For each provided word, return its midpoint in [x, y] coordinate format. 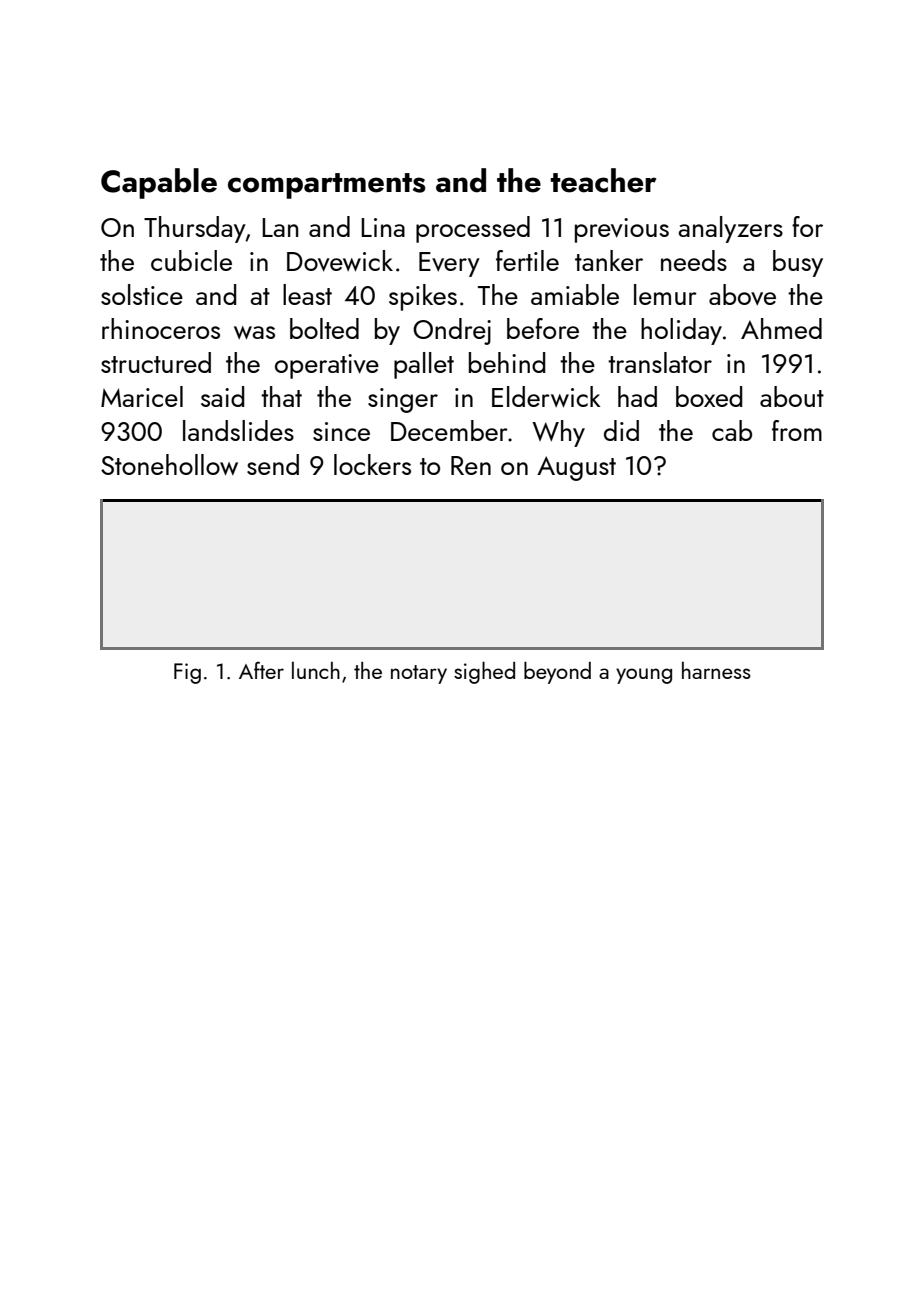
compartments [326, 186]
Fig [187, 673]
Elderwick [546, 397]
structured [156, 362]
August [576, 468]
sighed [484, 673]
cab [732, 430]
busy [798, 263]
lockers [372, 464]
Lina [383, 227]
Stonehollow [169, 465]
